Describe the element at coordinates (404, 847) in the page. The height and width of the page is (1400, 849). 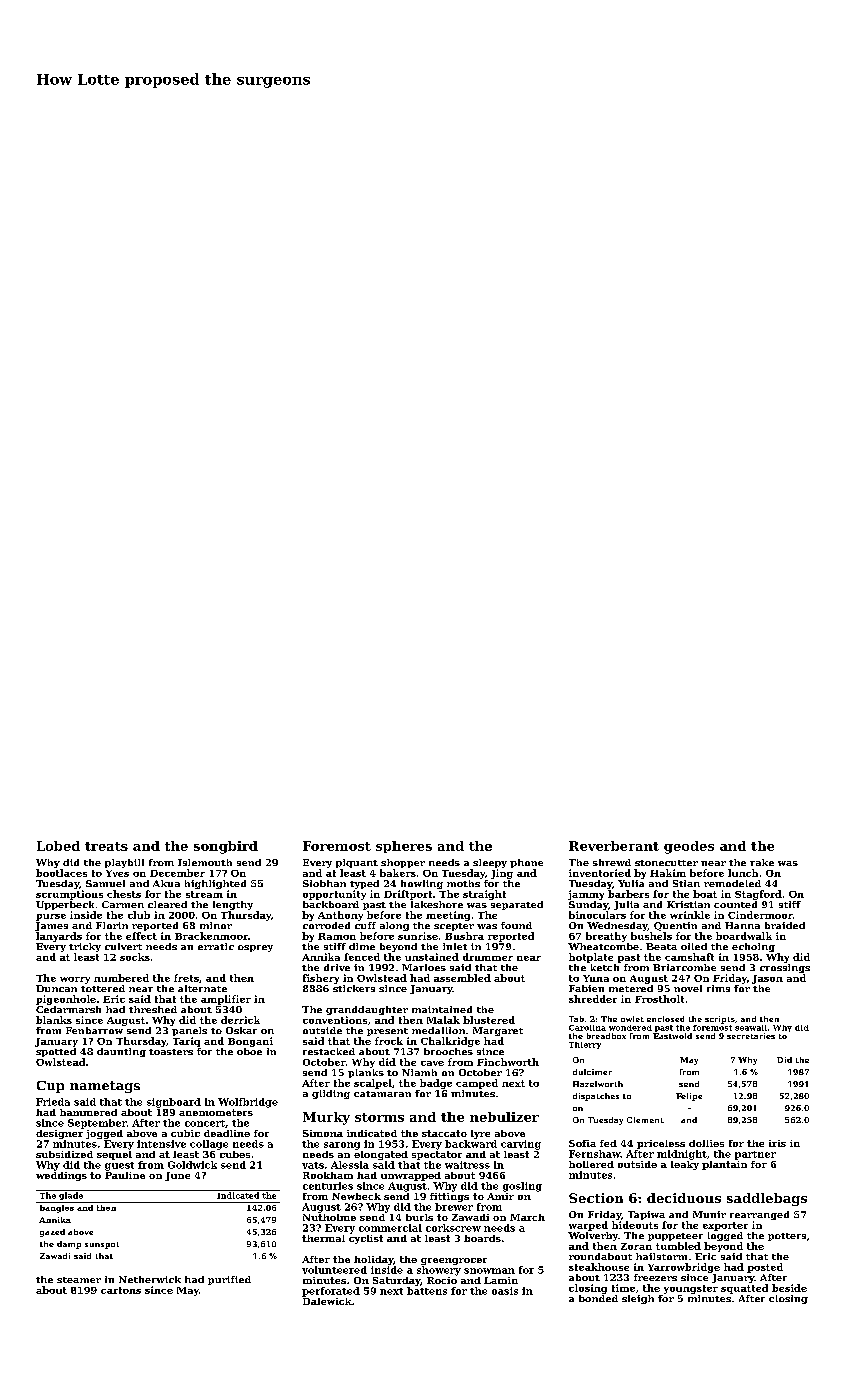
I see `spheres` at that location.
